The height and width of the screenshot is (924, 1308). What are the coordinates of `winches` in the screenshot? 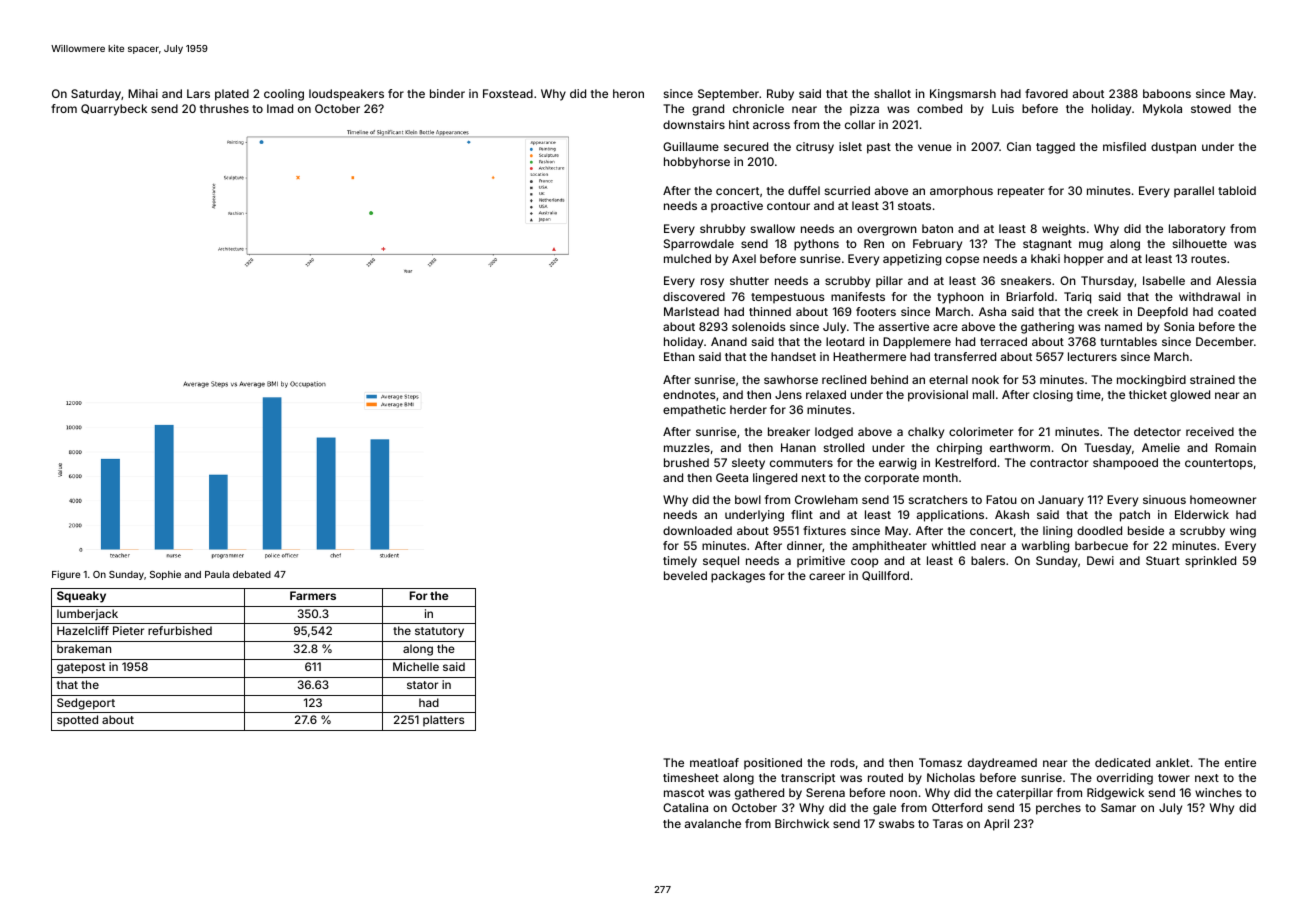 It's located at (1218, 792).
